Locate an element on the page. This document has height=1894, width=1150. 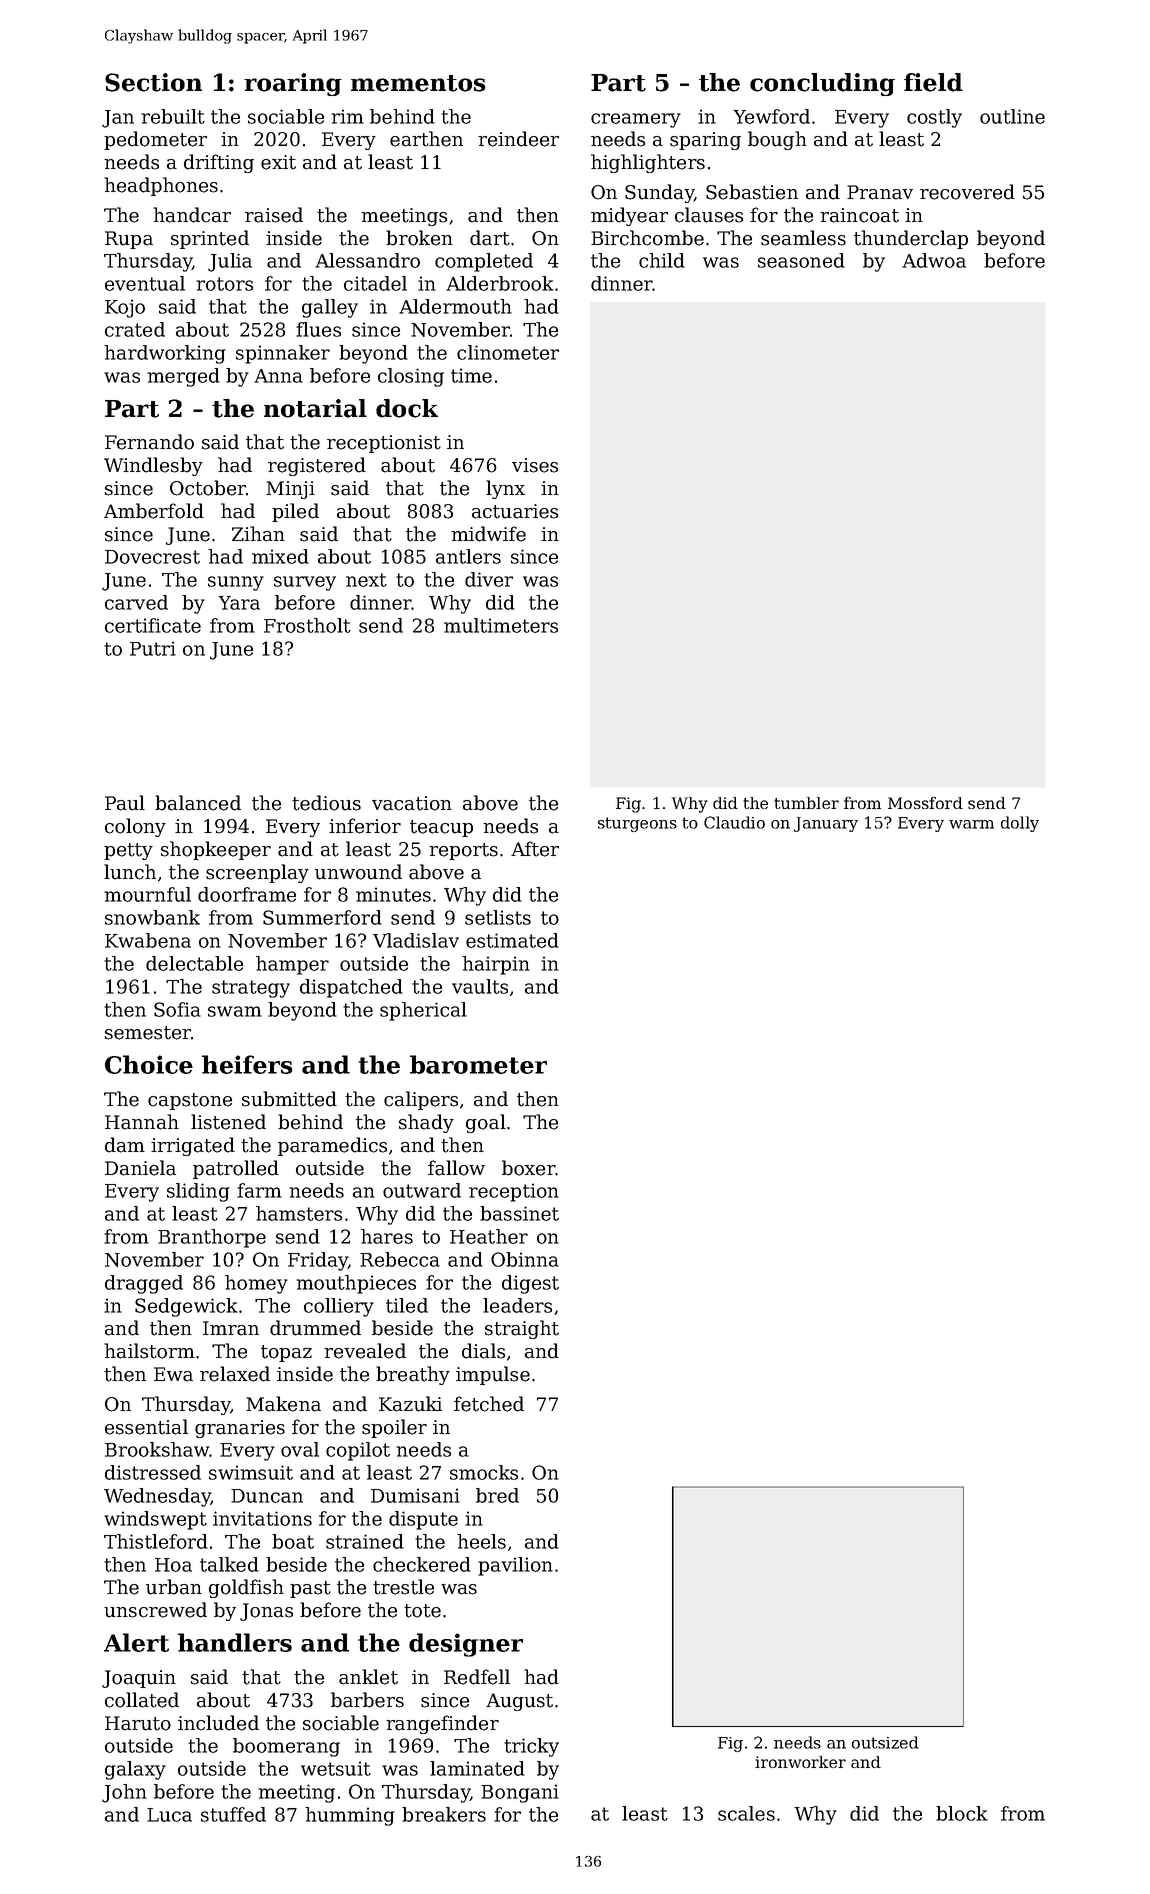
creamery is located at coordinates (636, 120).
